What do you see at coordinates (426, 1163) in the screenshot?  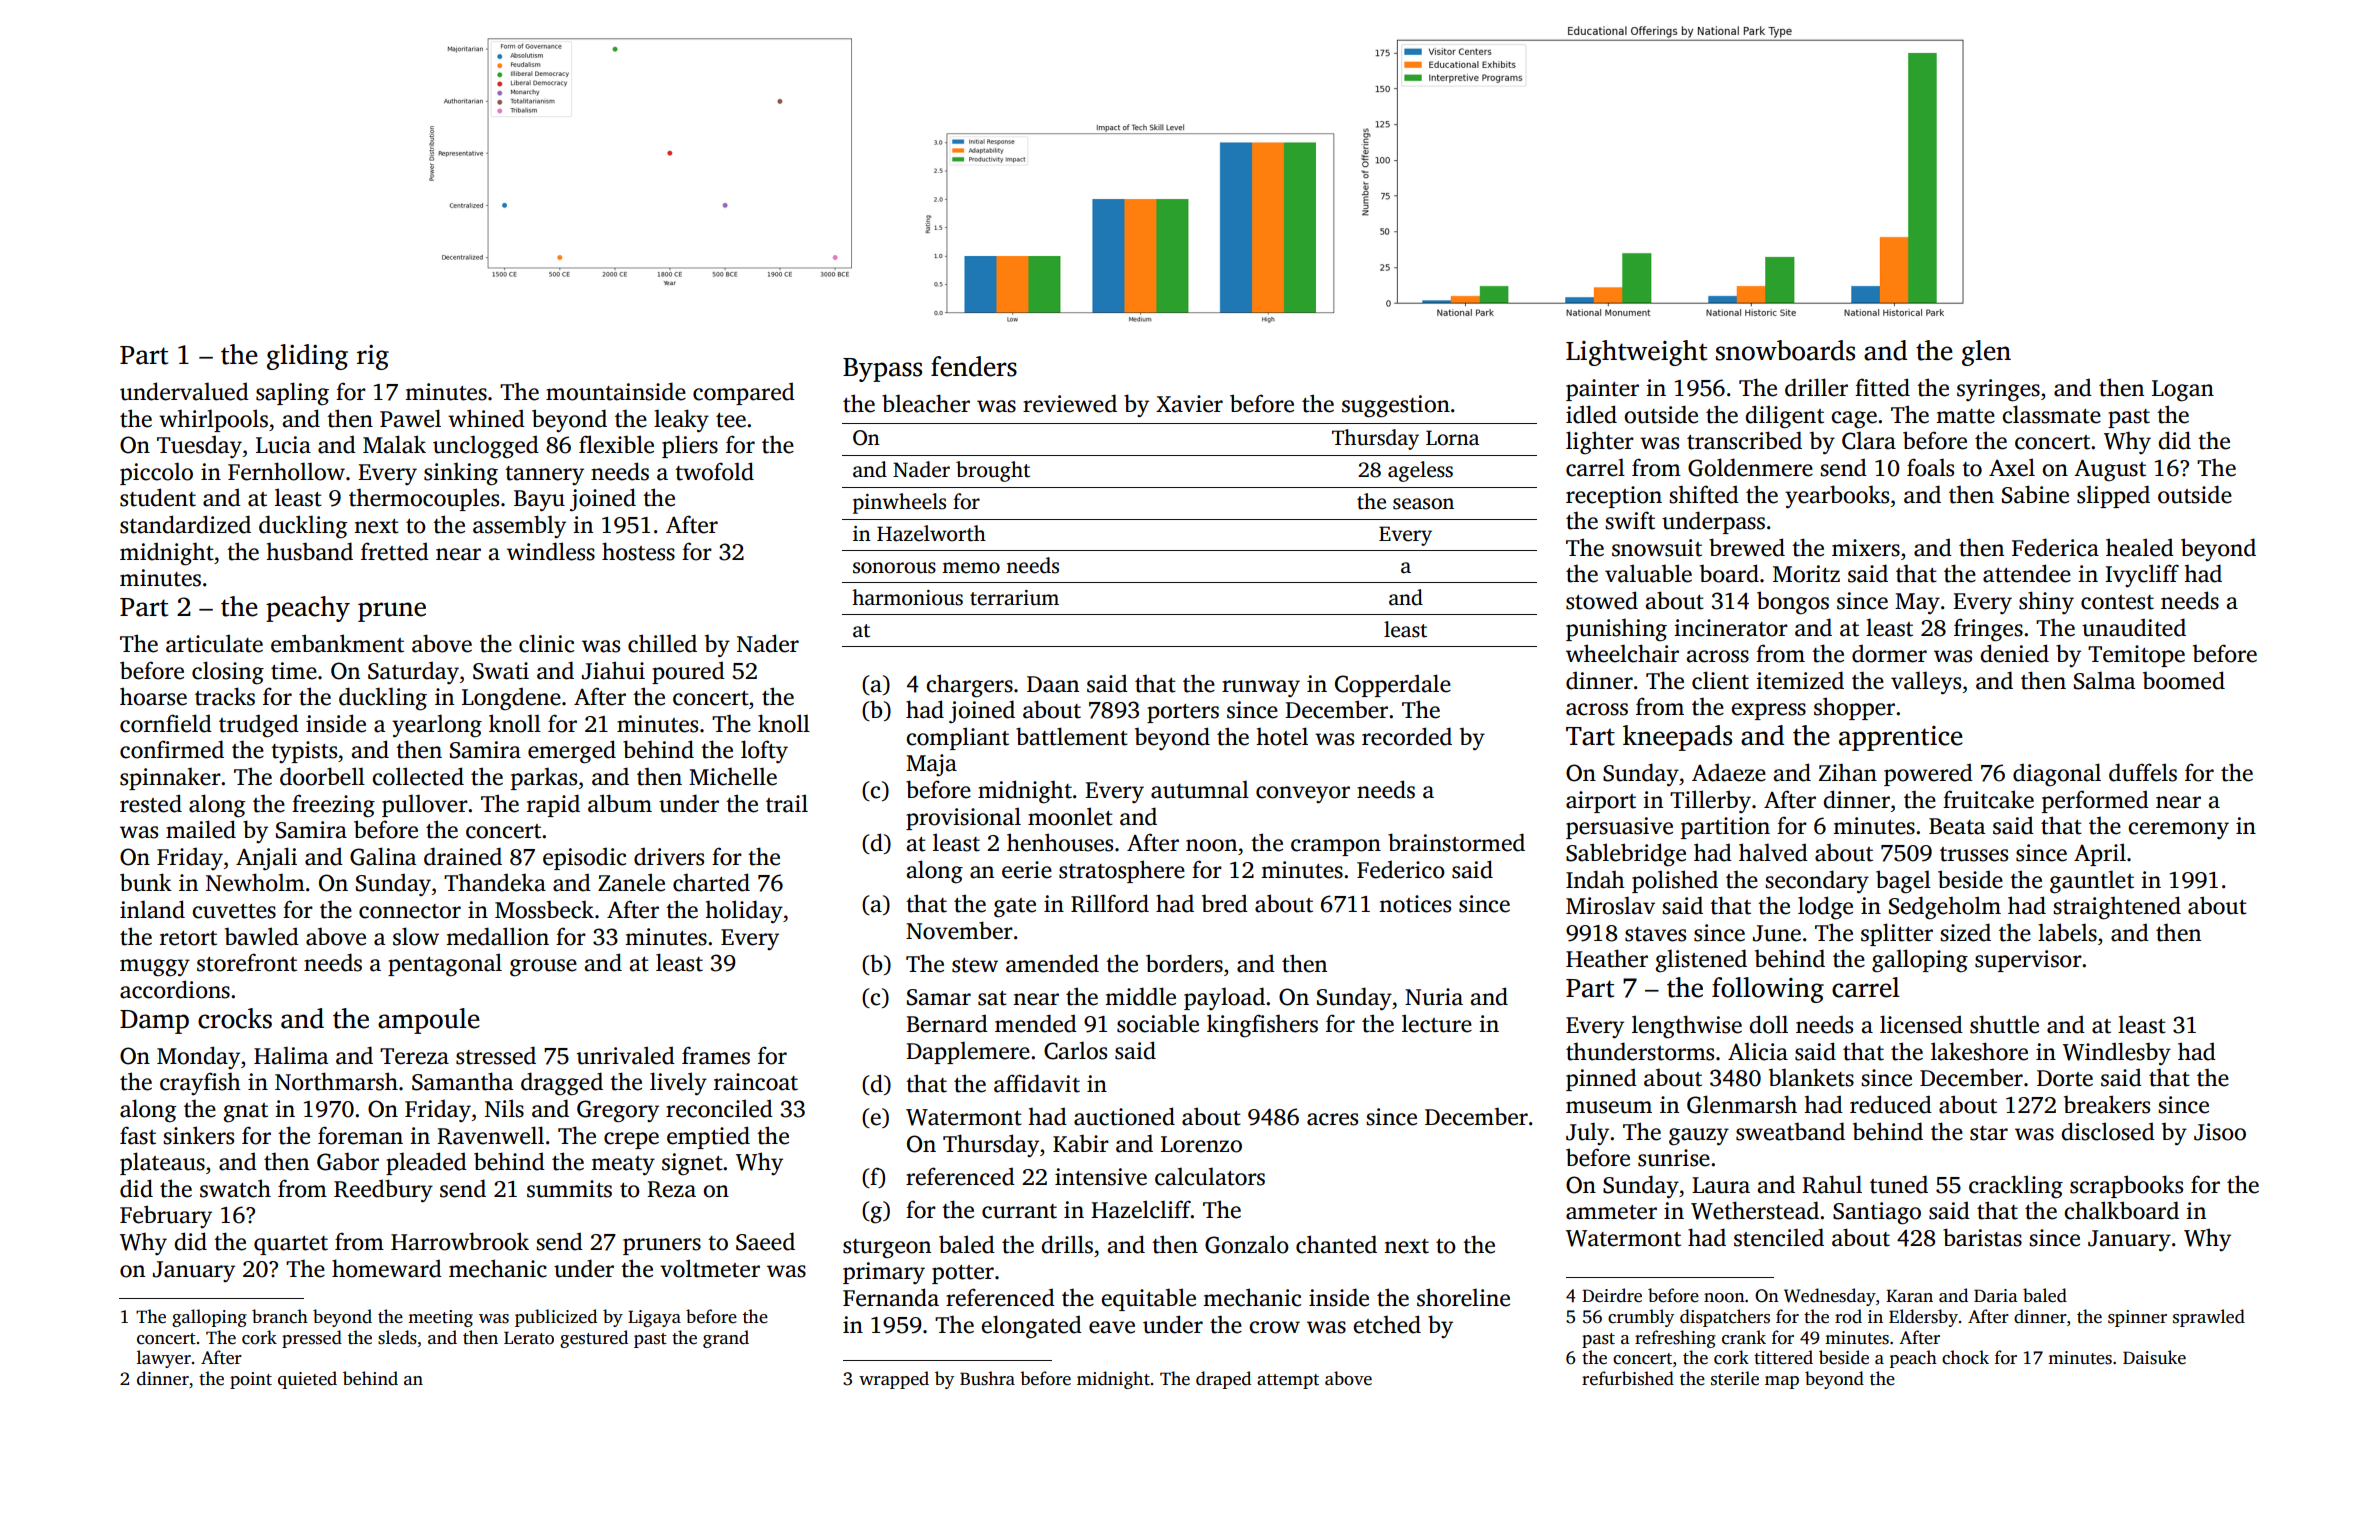 I see `pleaded` at bounding box center [426, 1163].
